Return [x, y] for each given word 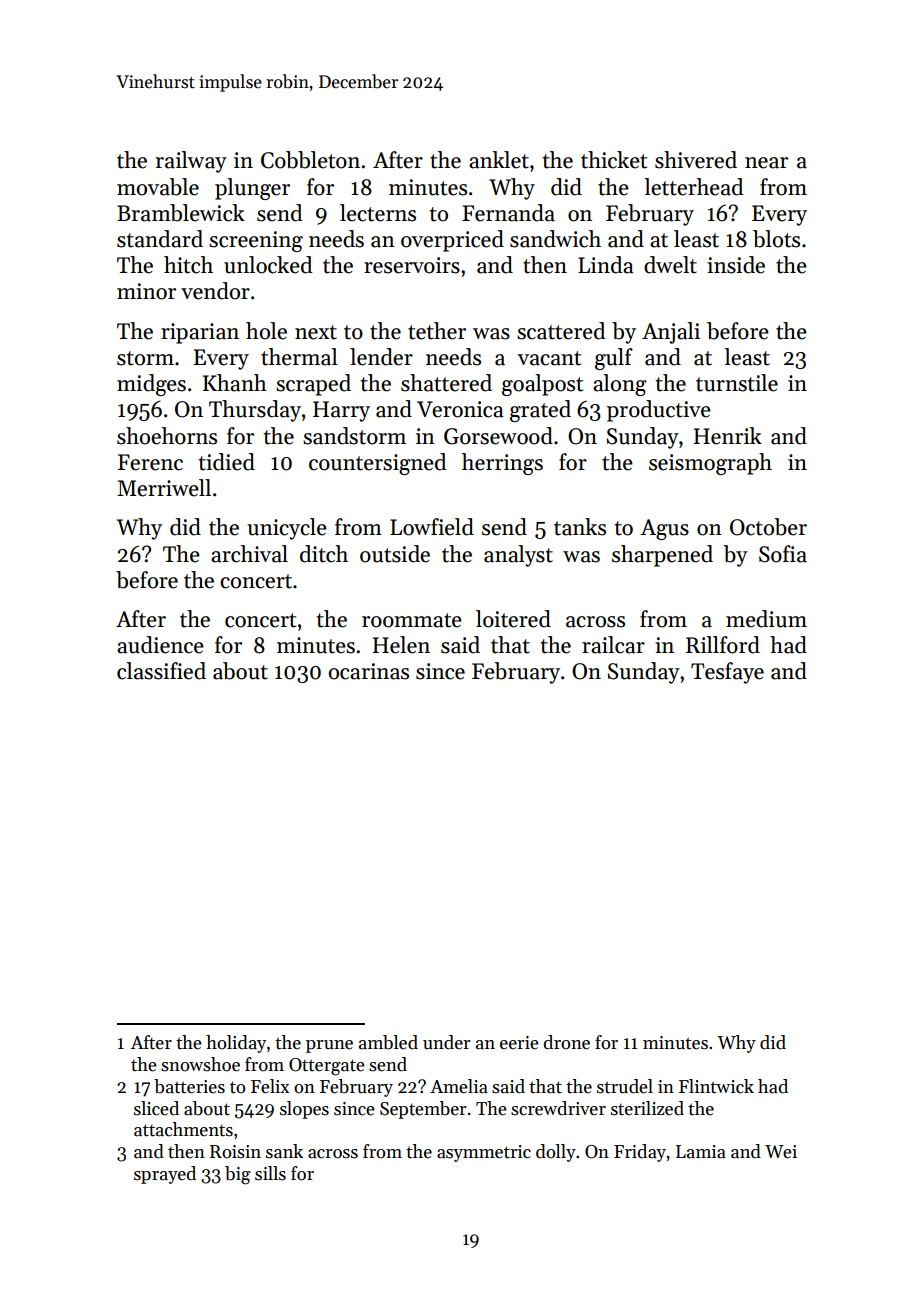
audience [160, 645]
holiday [236, 1044]
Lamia [701, 1152]
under [447, 1042]
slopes [304, 1110]
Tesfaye [727, 673]
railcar [613, 645]
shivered [696, 160]
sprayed [165, 1175]
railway [191, 162]
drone [567, 1042]
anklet [499, 160]
